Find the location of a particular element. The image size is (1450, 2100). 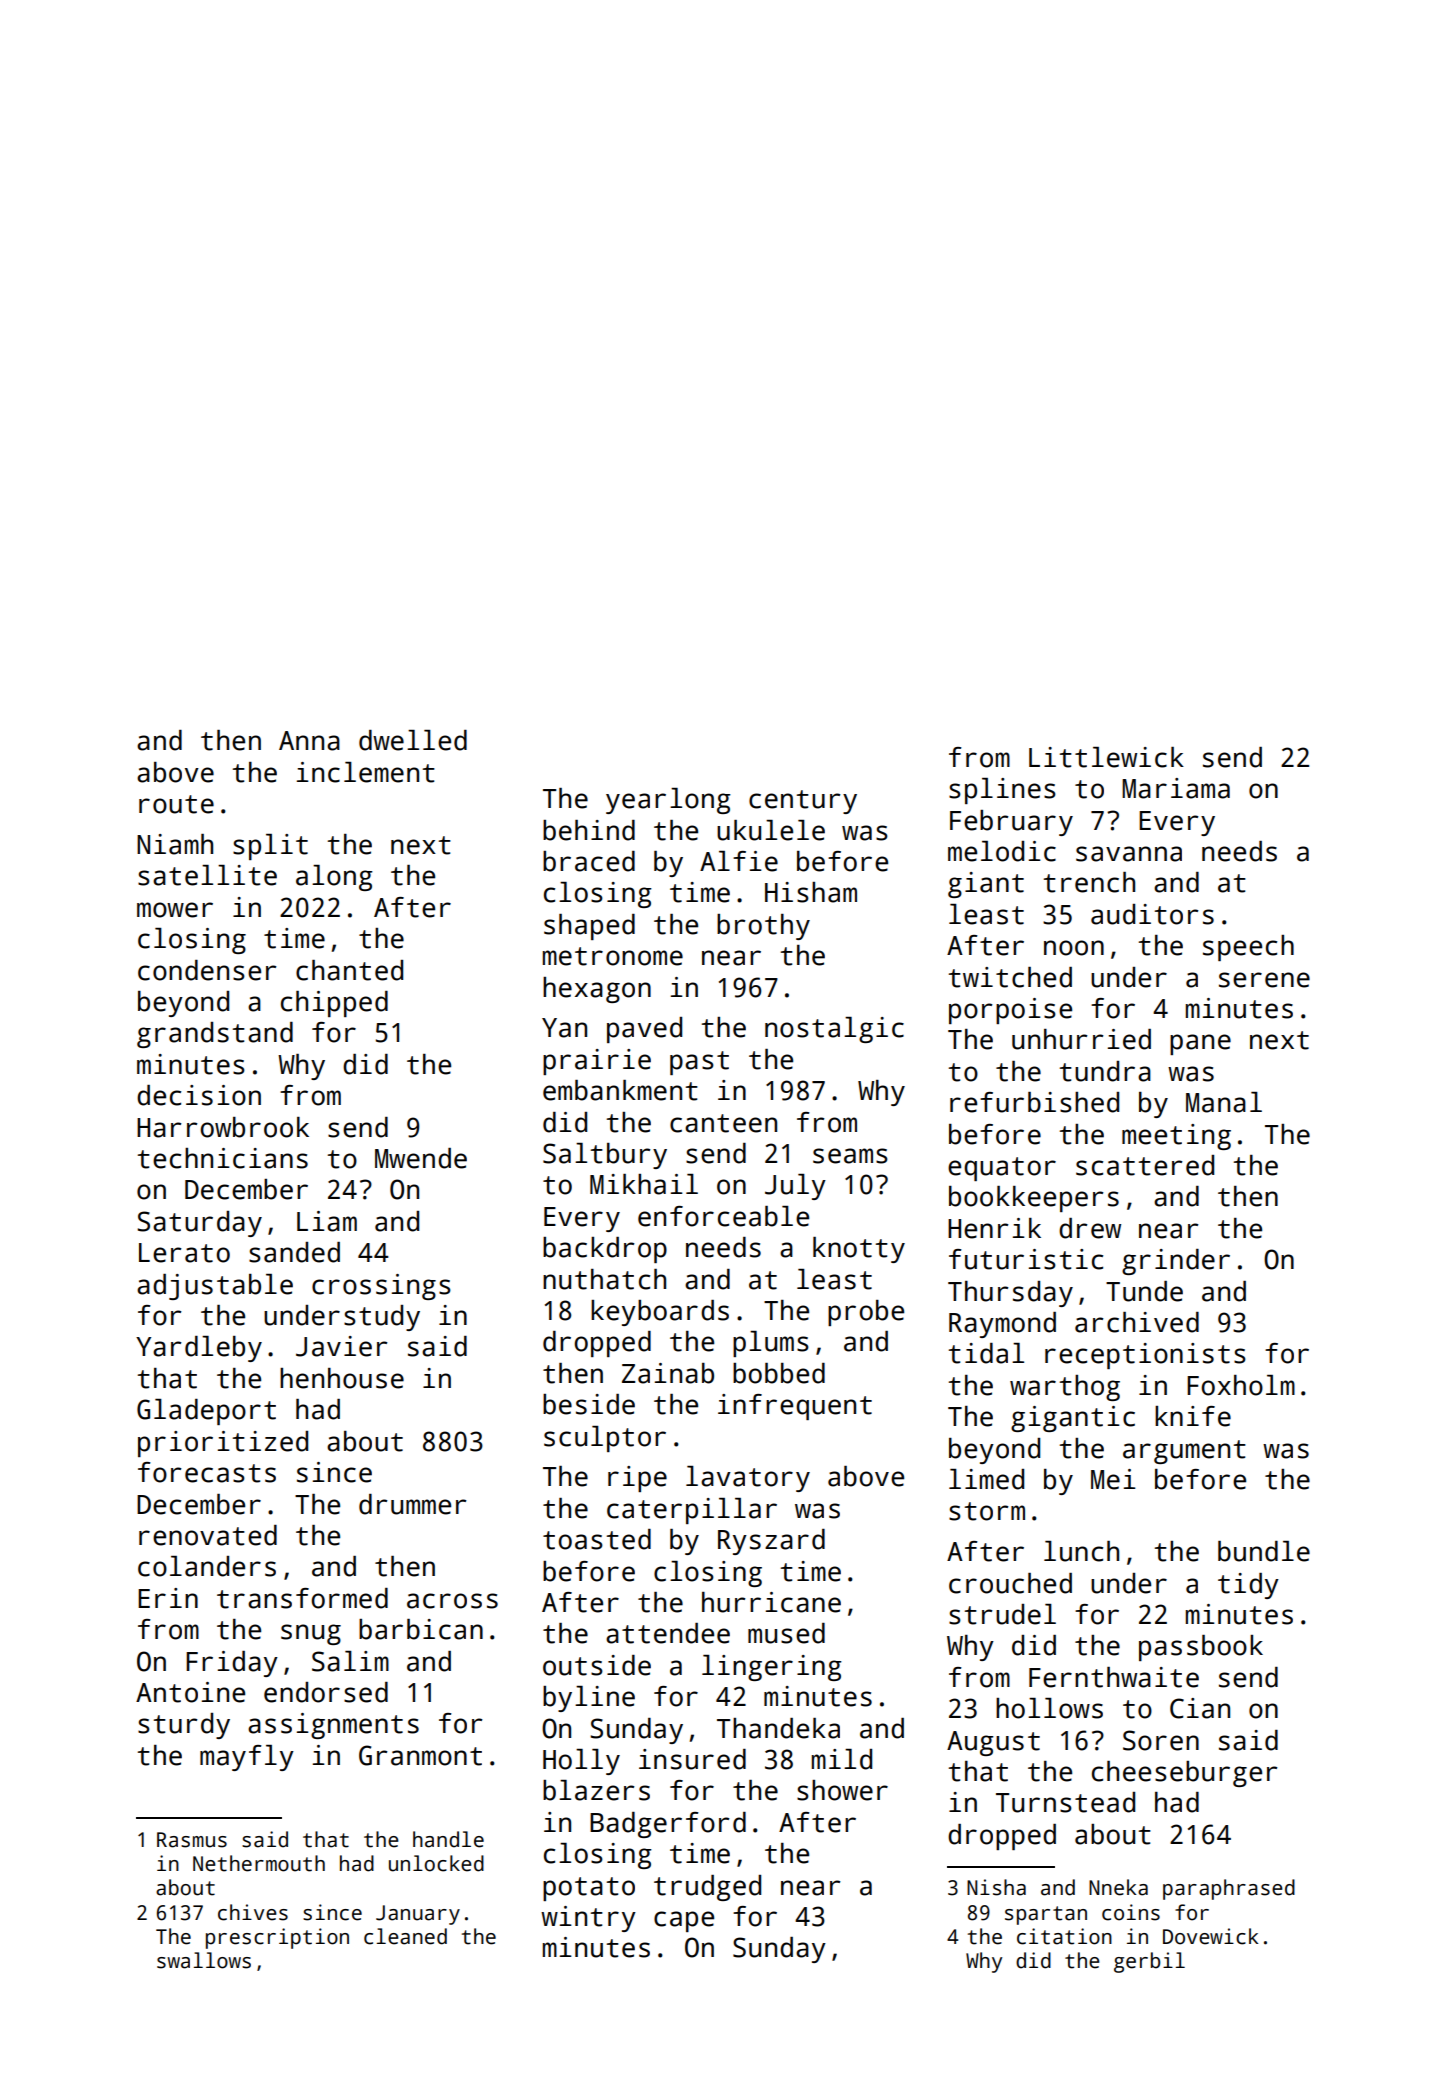

lavatory is located at coordinates (748, 1479).
